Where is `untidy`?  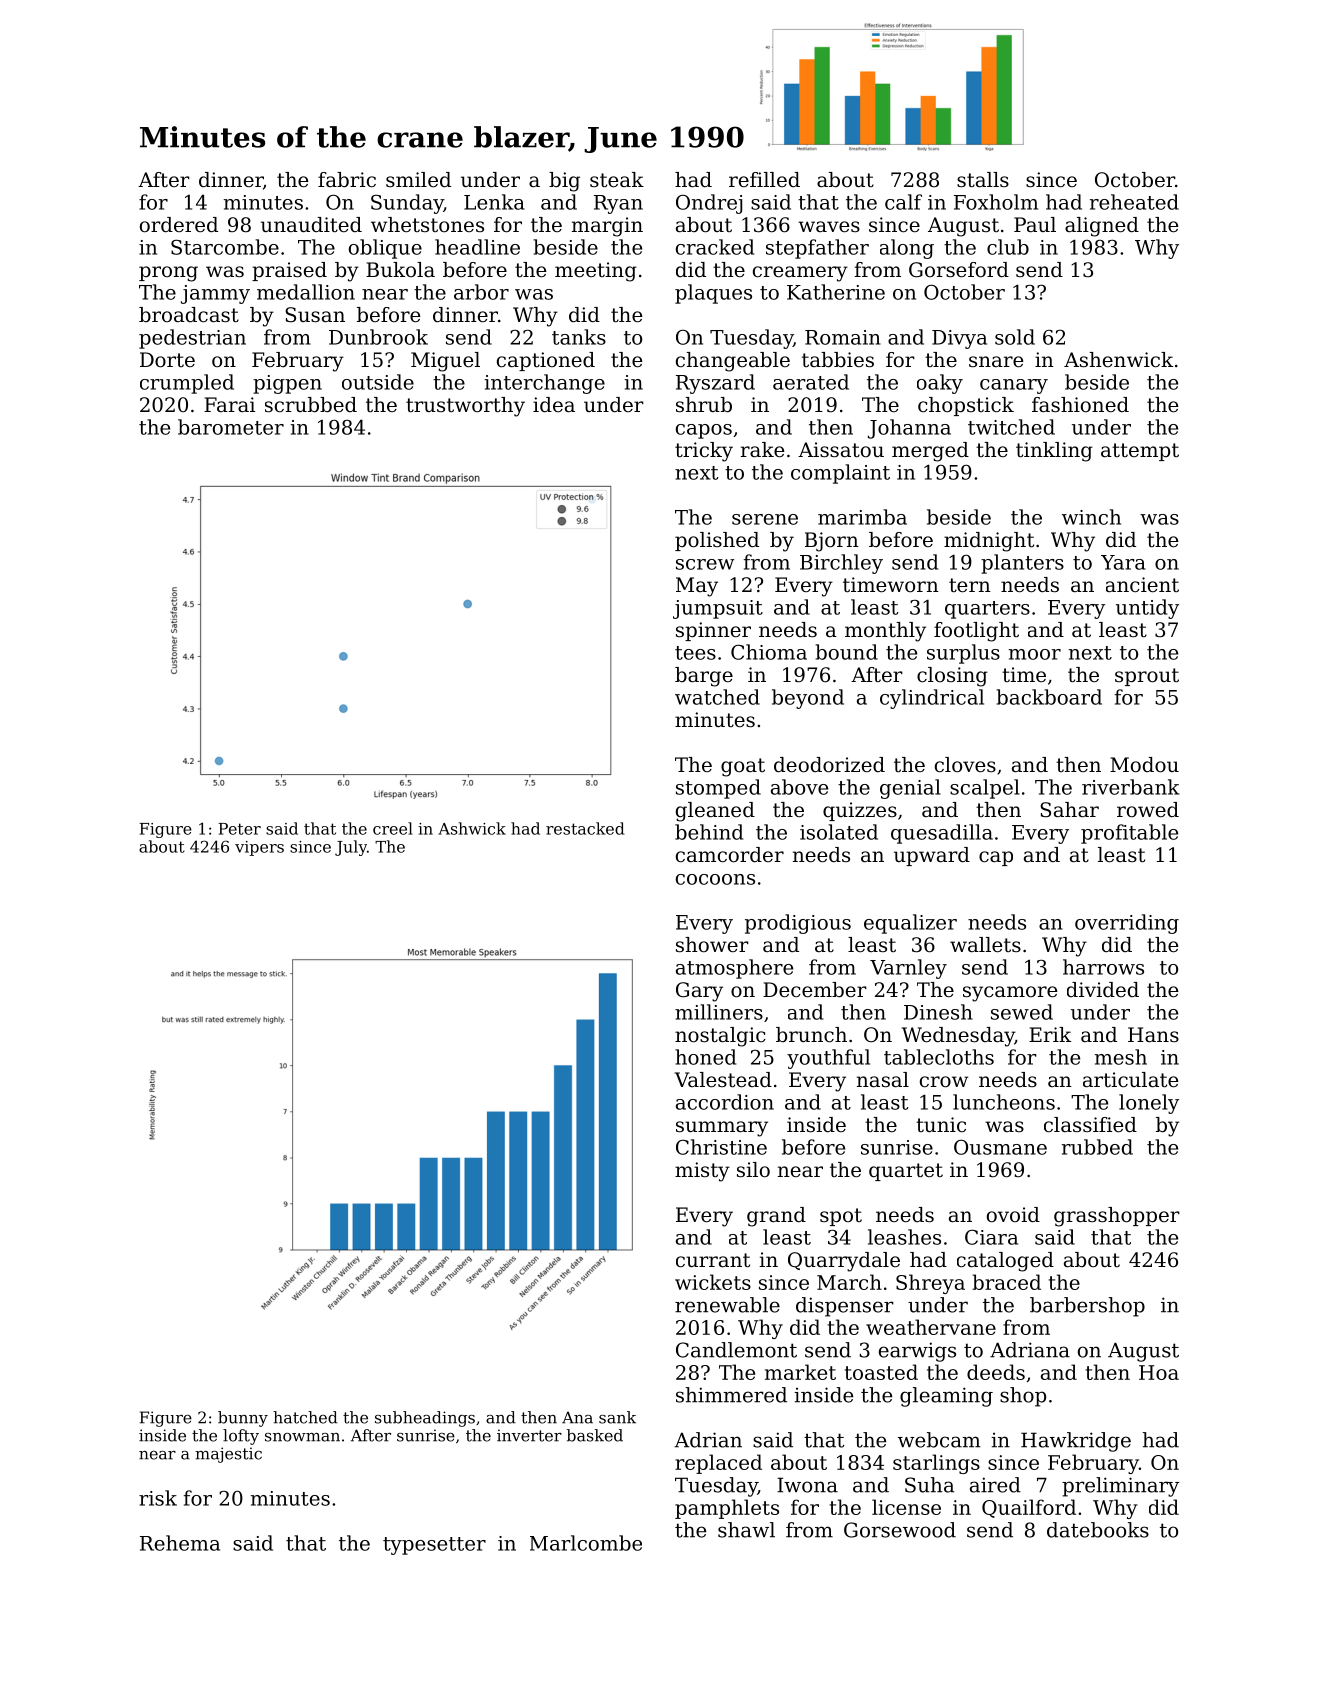
untidy is located at coordinates (1147, 609).
